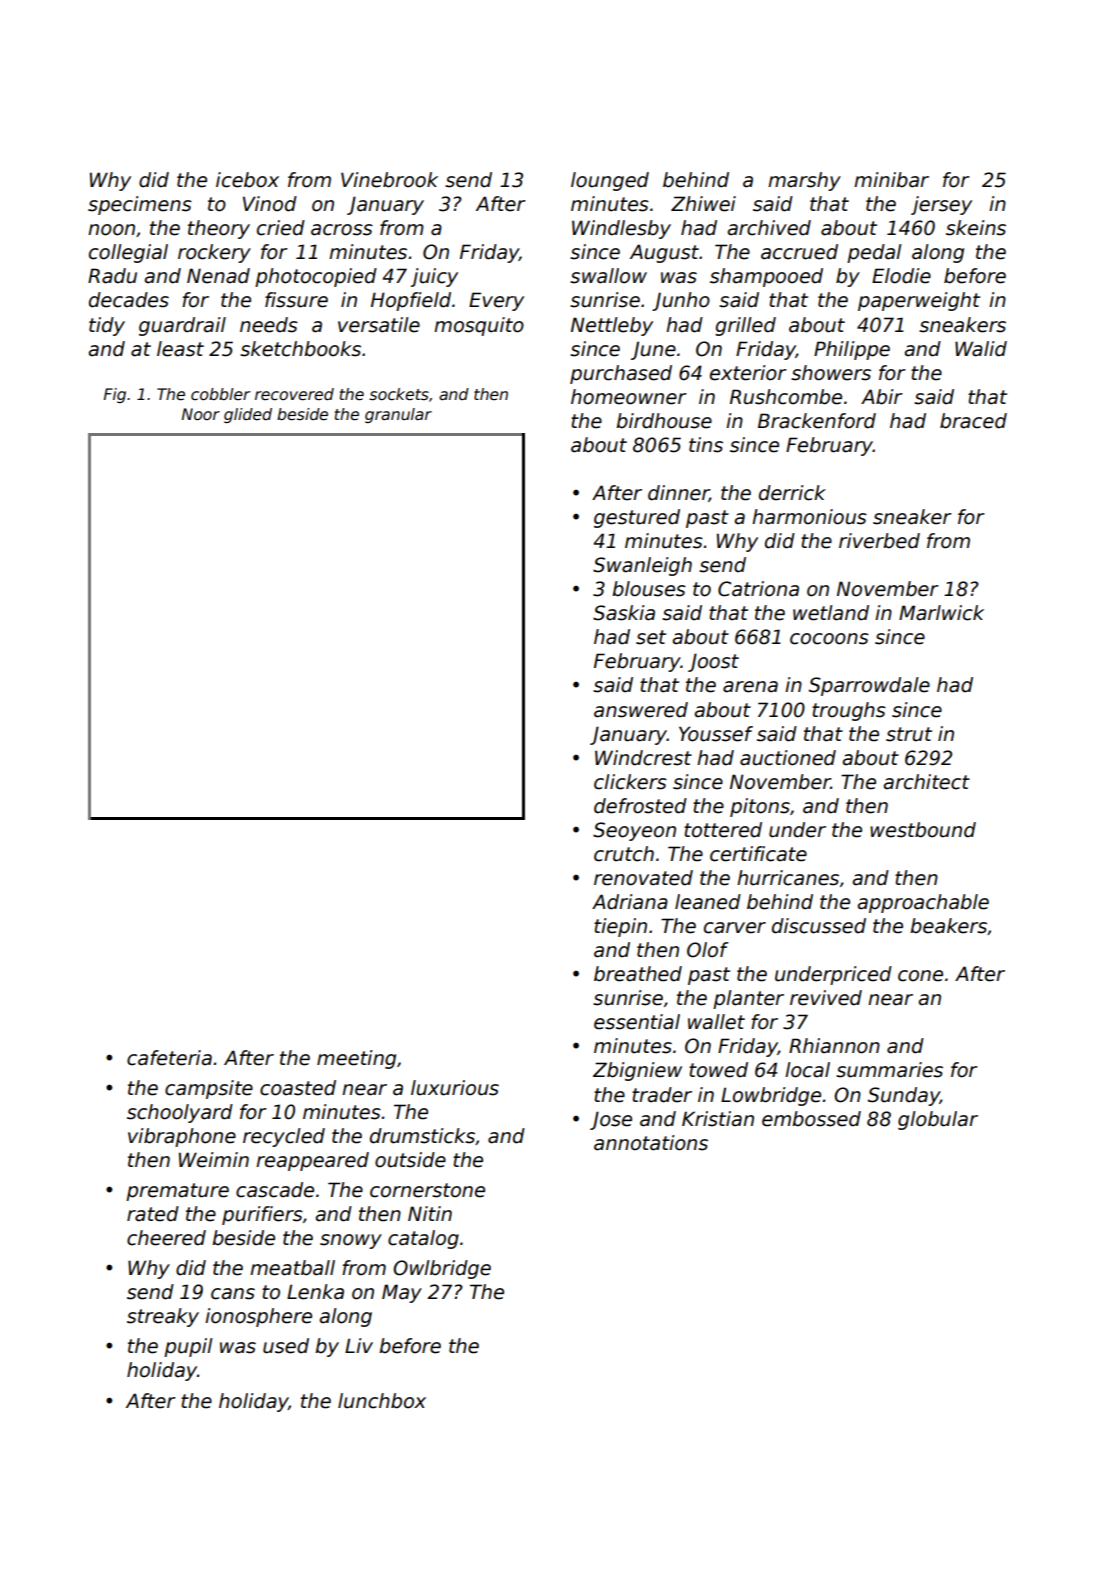 The width and height of the screenshot is (1095, 1586). Describe the element at coordinates (182, 1137) in the screenshot. I see `vibraphone` at that location.
